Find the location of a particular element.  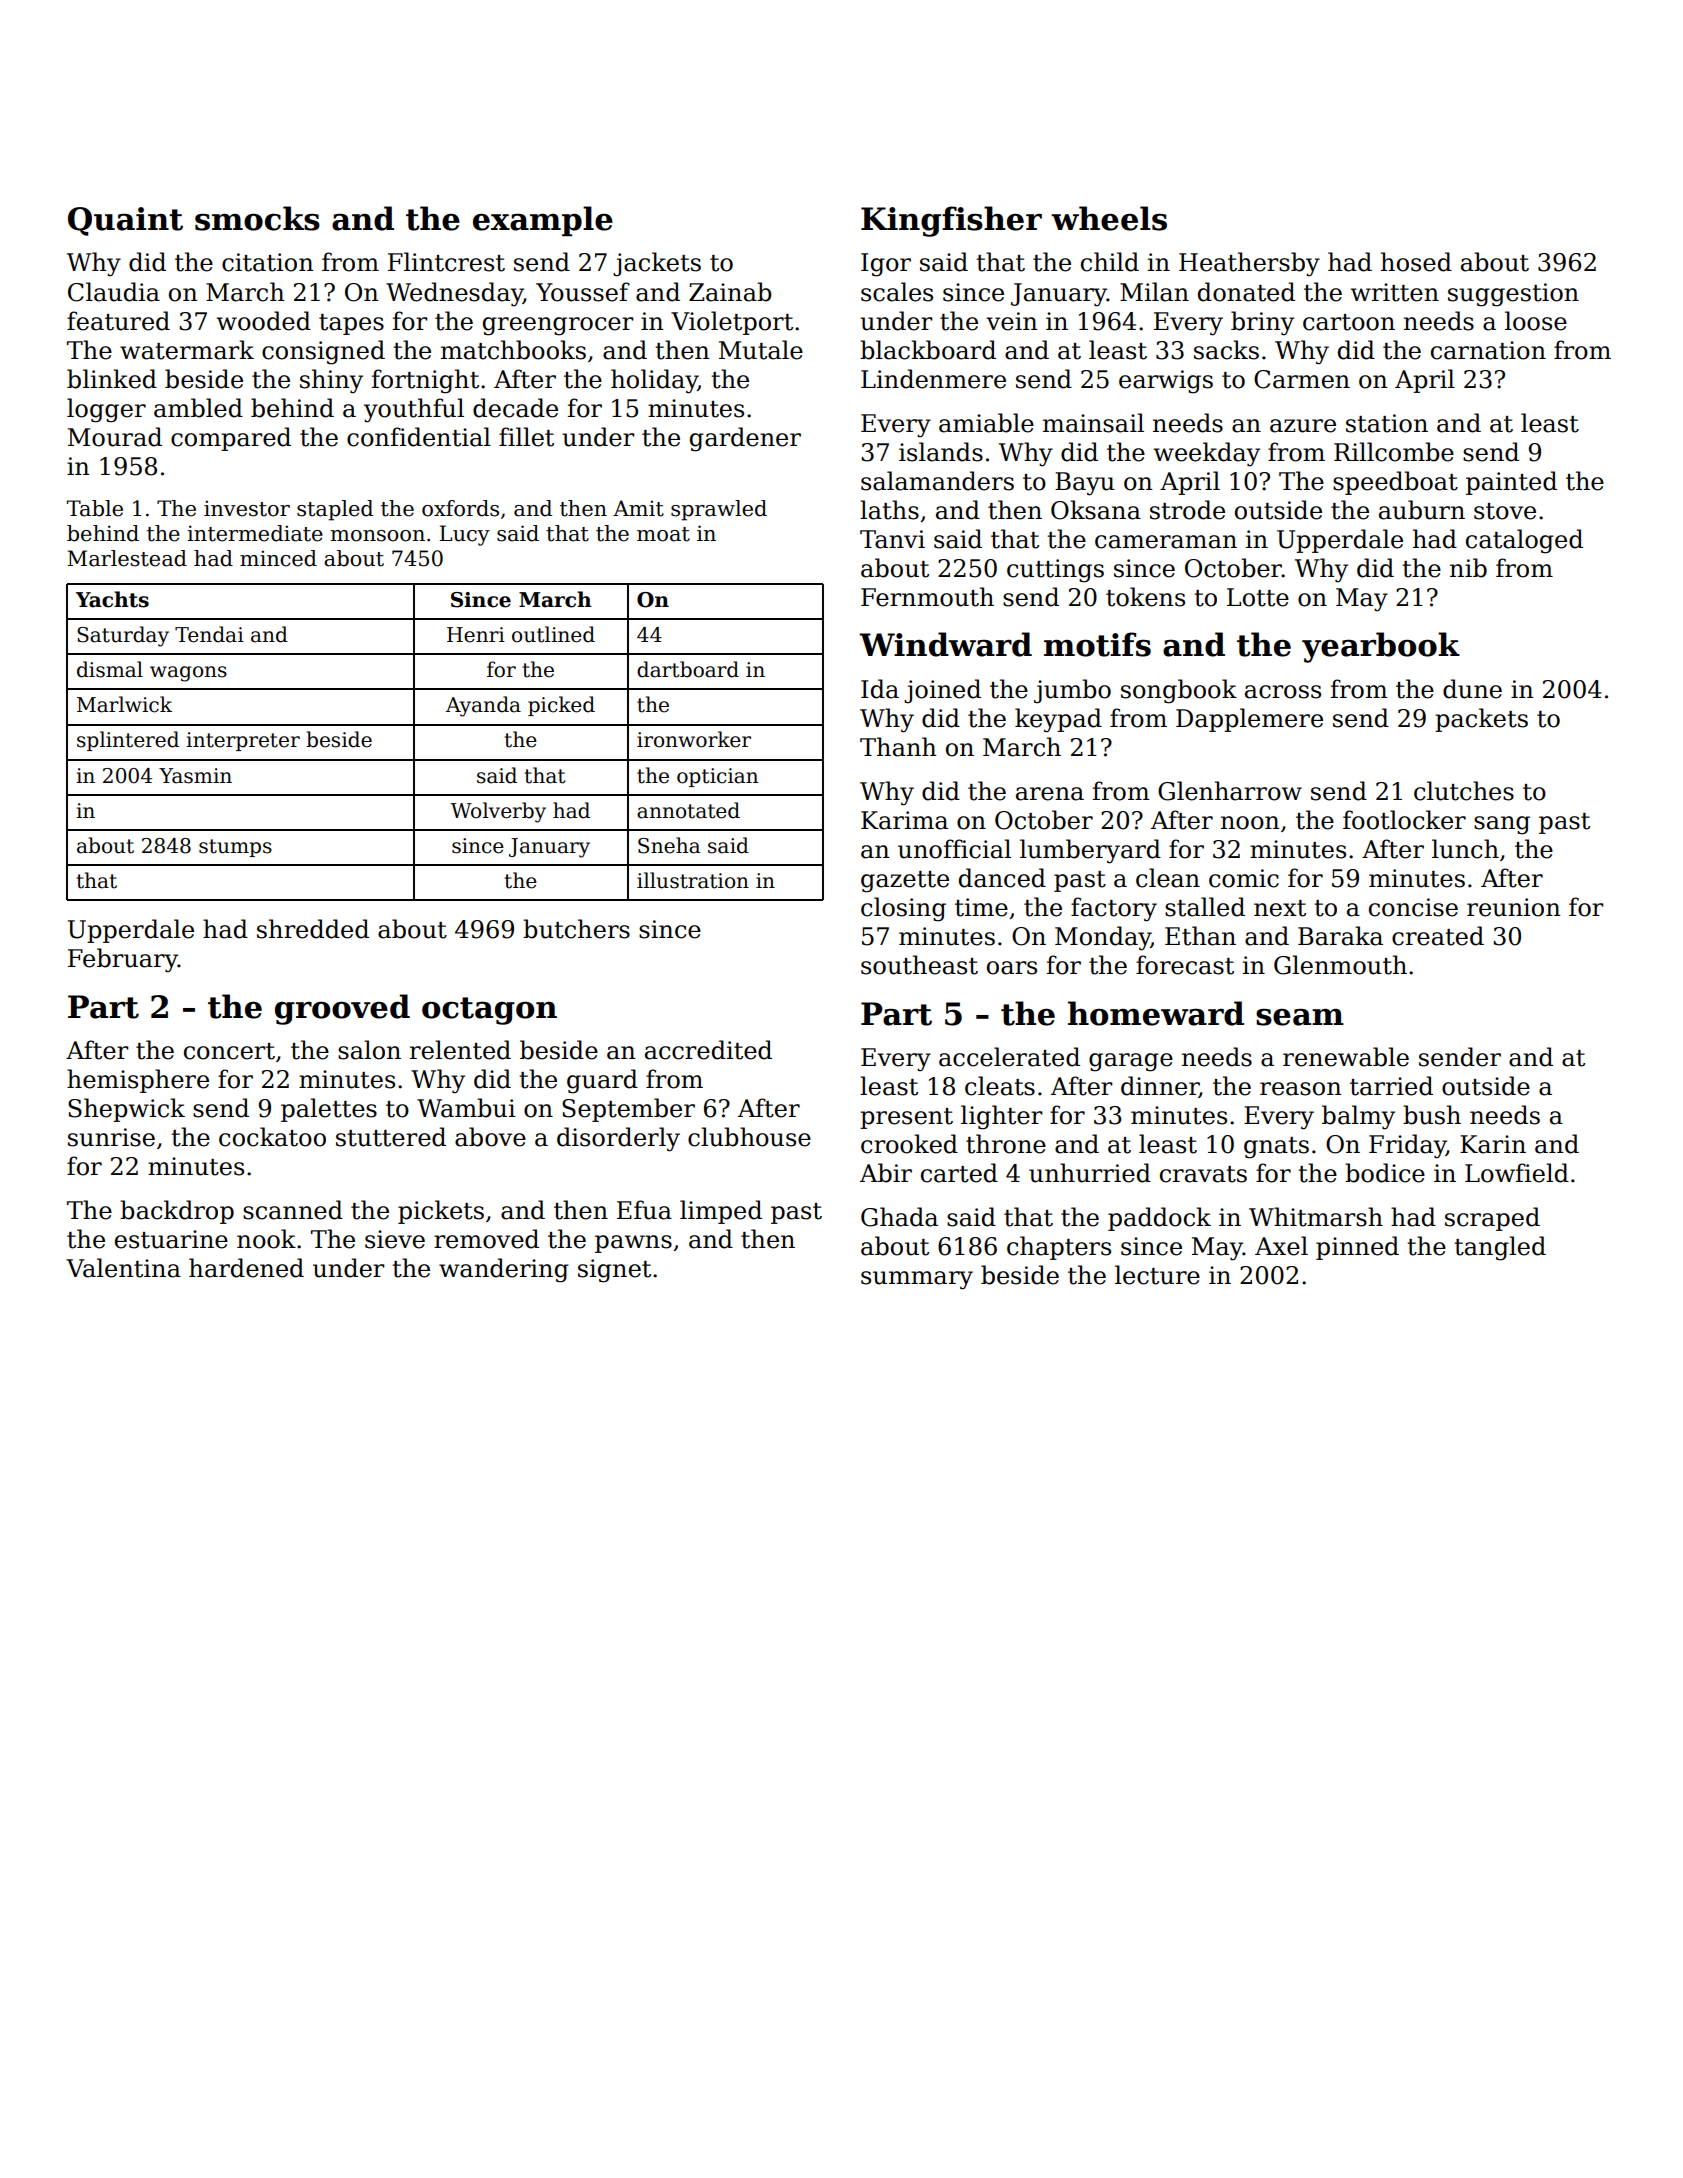

Tendai is located at coordinates (209, 634).
